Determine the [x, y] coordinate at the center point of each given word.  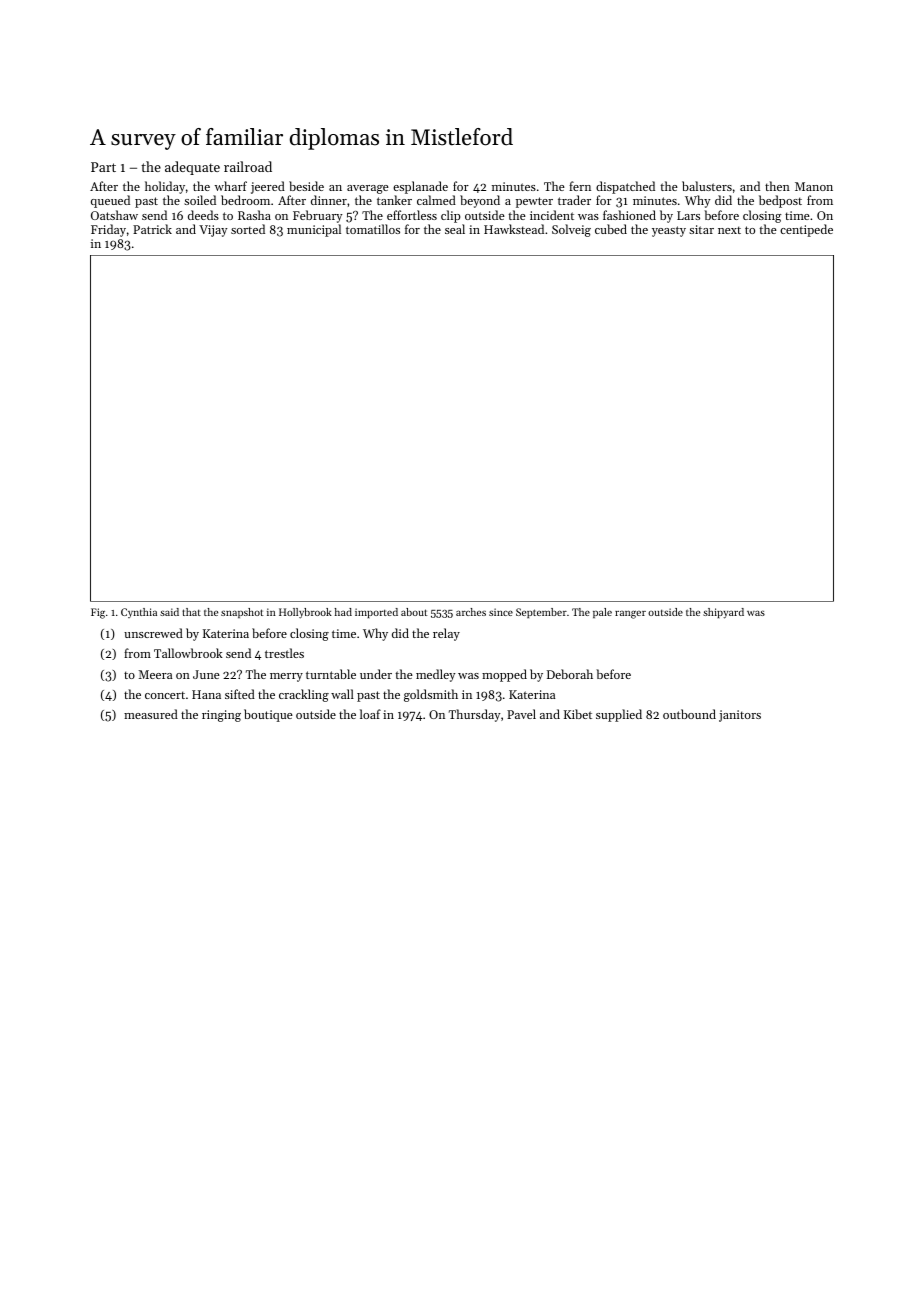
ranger [630, 614]
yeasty [669, 231]
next [729, 230]
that [191, 612]
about [414, 612]
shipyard [723, 613]
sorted [248, 229]
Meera [155, 674]
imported [376, 613]
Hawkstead [514, 229]
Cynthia [139, 613]
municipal [314, 230]
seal [455, 229]
